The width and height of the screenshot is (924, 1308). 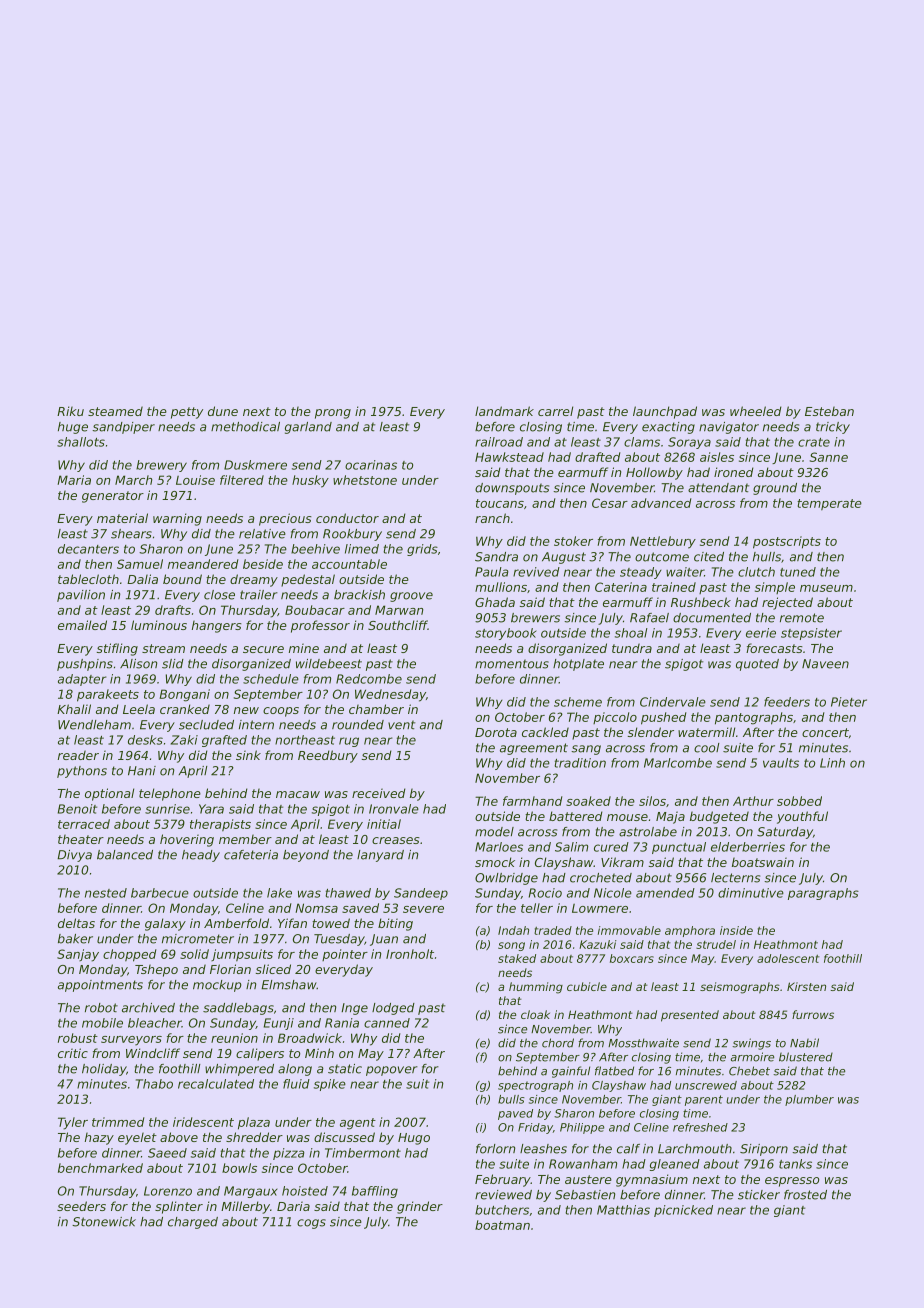 I want to click on Tyler, so click(x=73, y=1123).
